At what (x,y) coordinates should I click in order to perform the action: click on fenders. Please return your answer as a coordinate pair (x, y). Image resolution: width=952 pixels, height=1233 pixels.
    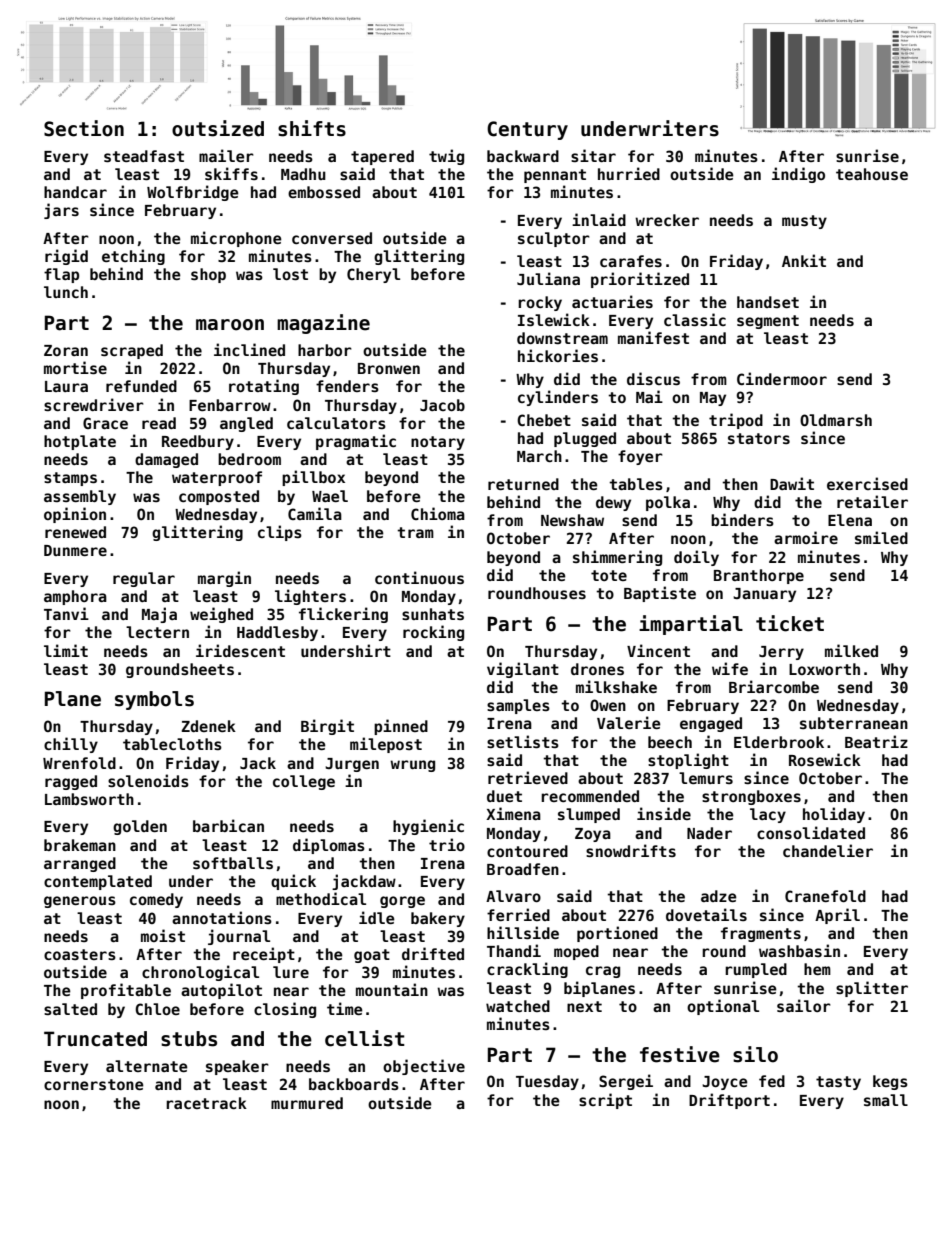
    Looking at the image, I should click on (347, 386).
